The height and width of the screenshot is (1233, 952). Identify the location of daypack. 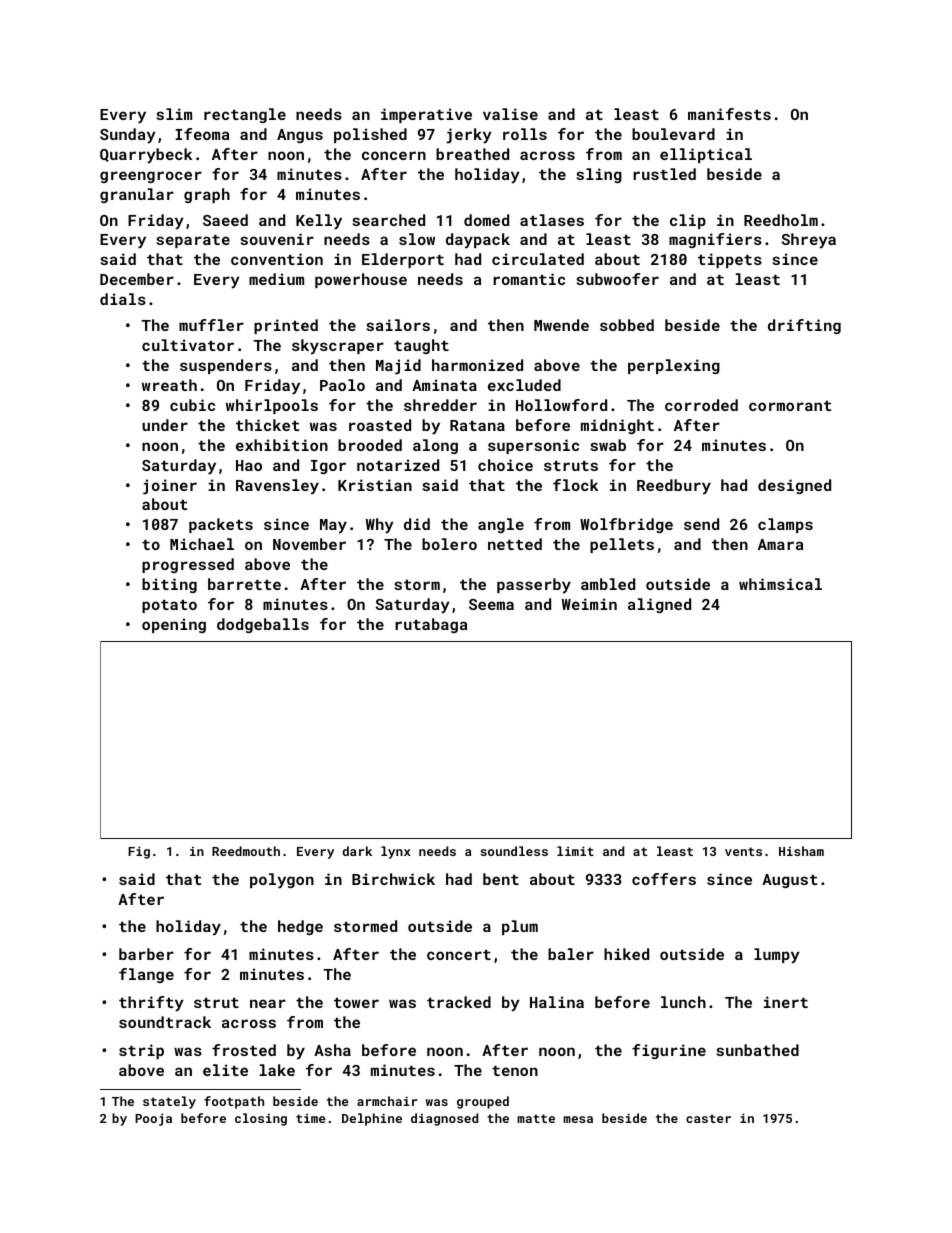
(478, 241).
